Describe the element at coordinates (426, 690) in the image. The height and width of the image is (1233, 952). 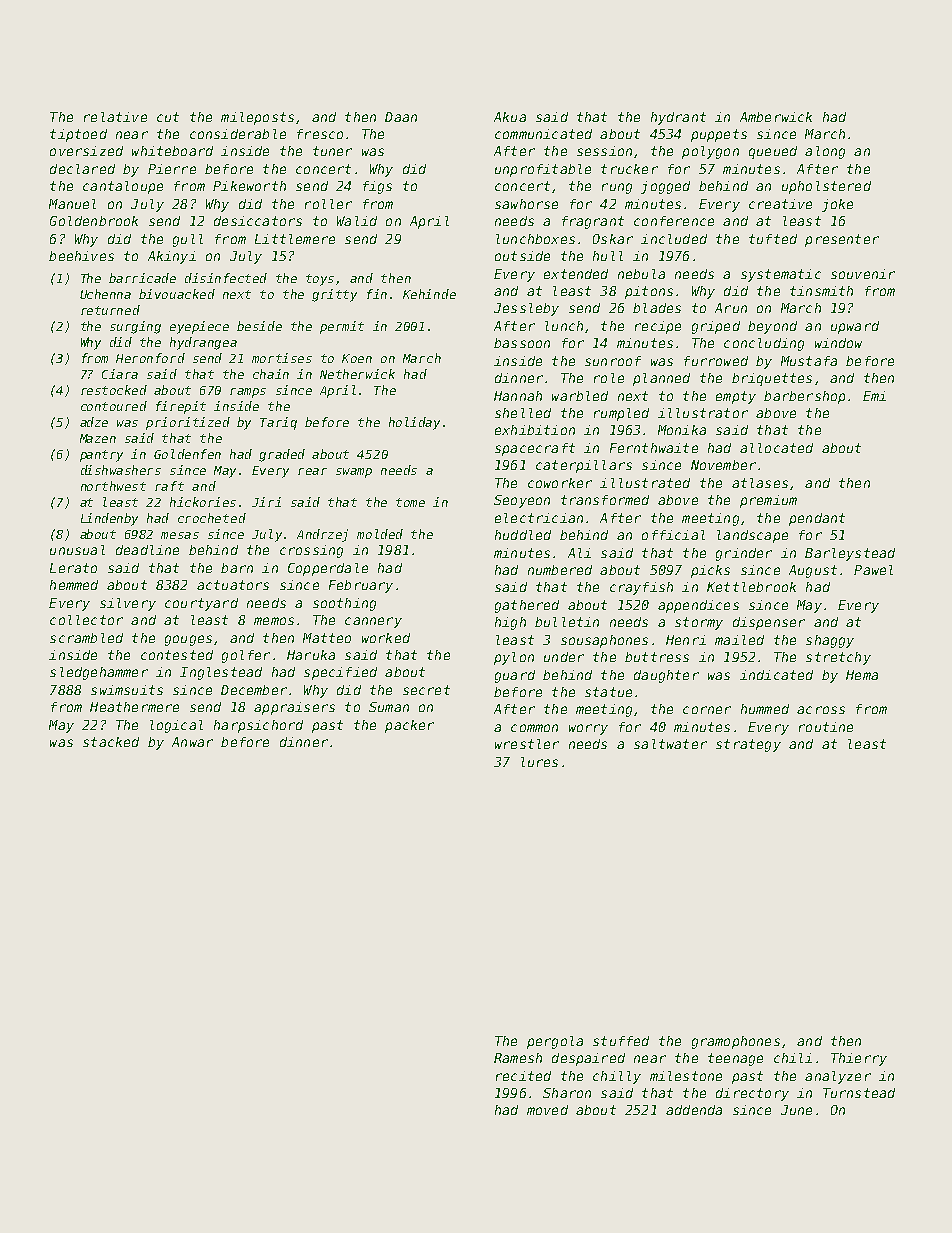
I see `secret` at that location.
